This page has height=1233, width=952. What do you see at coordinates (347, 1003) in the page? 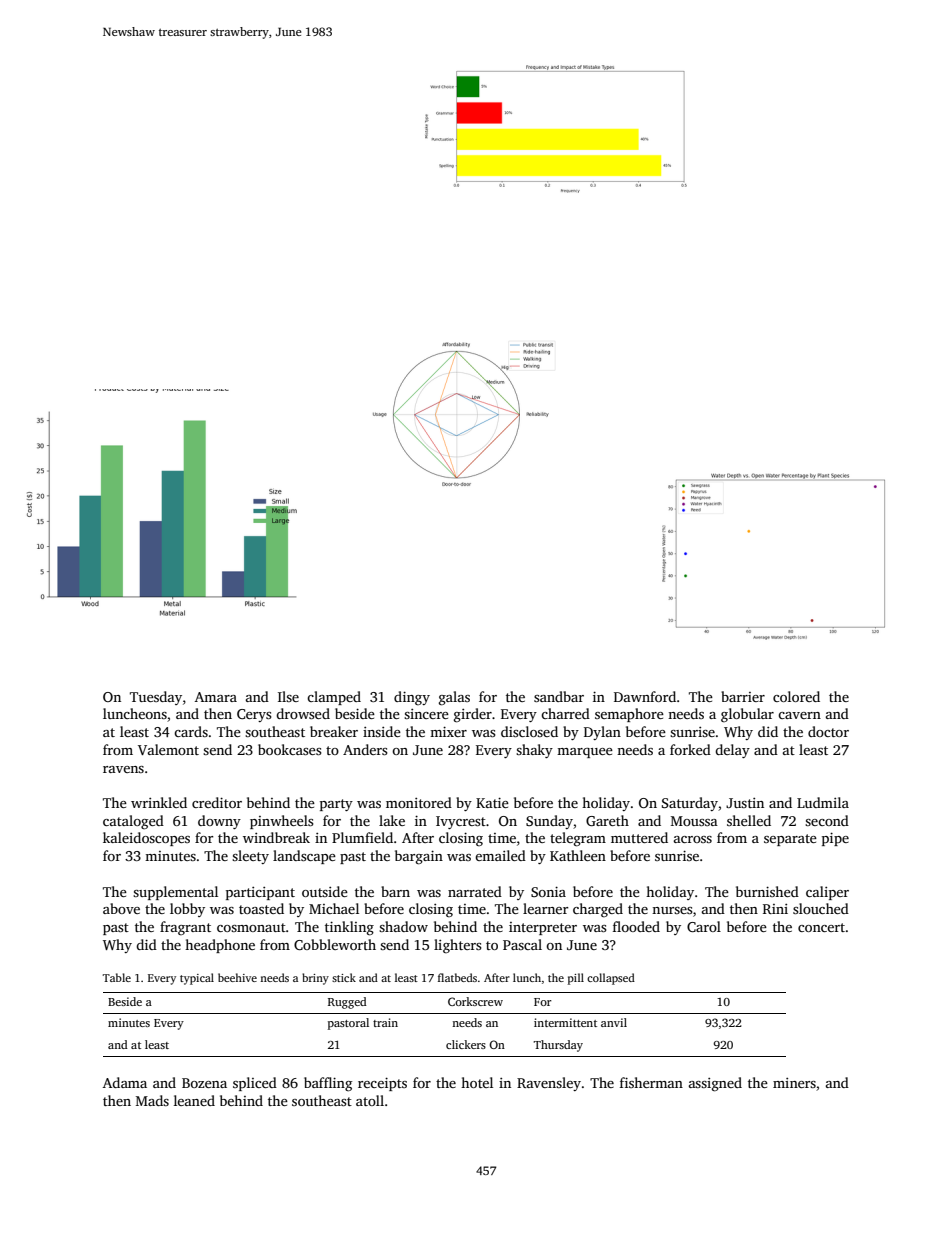
I see `Rugged` at bounding box center [347, 1003].
